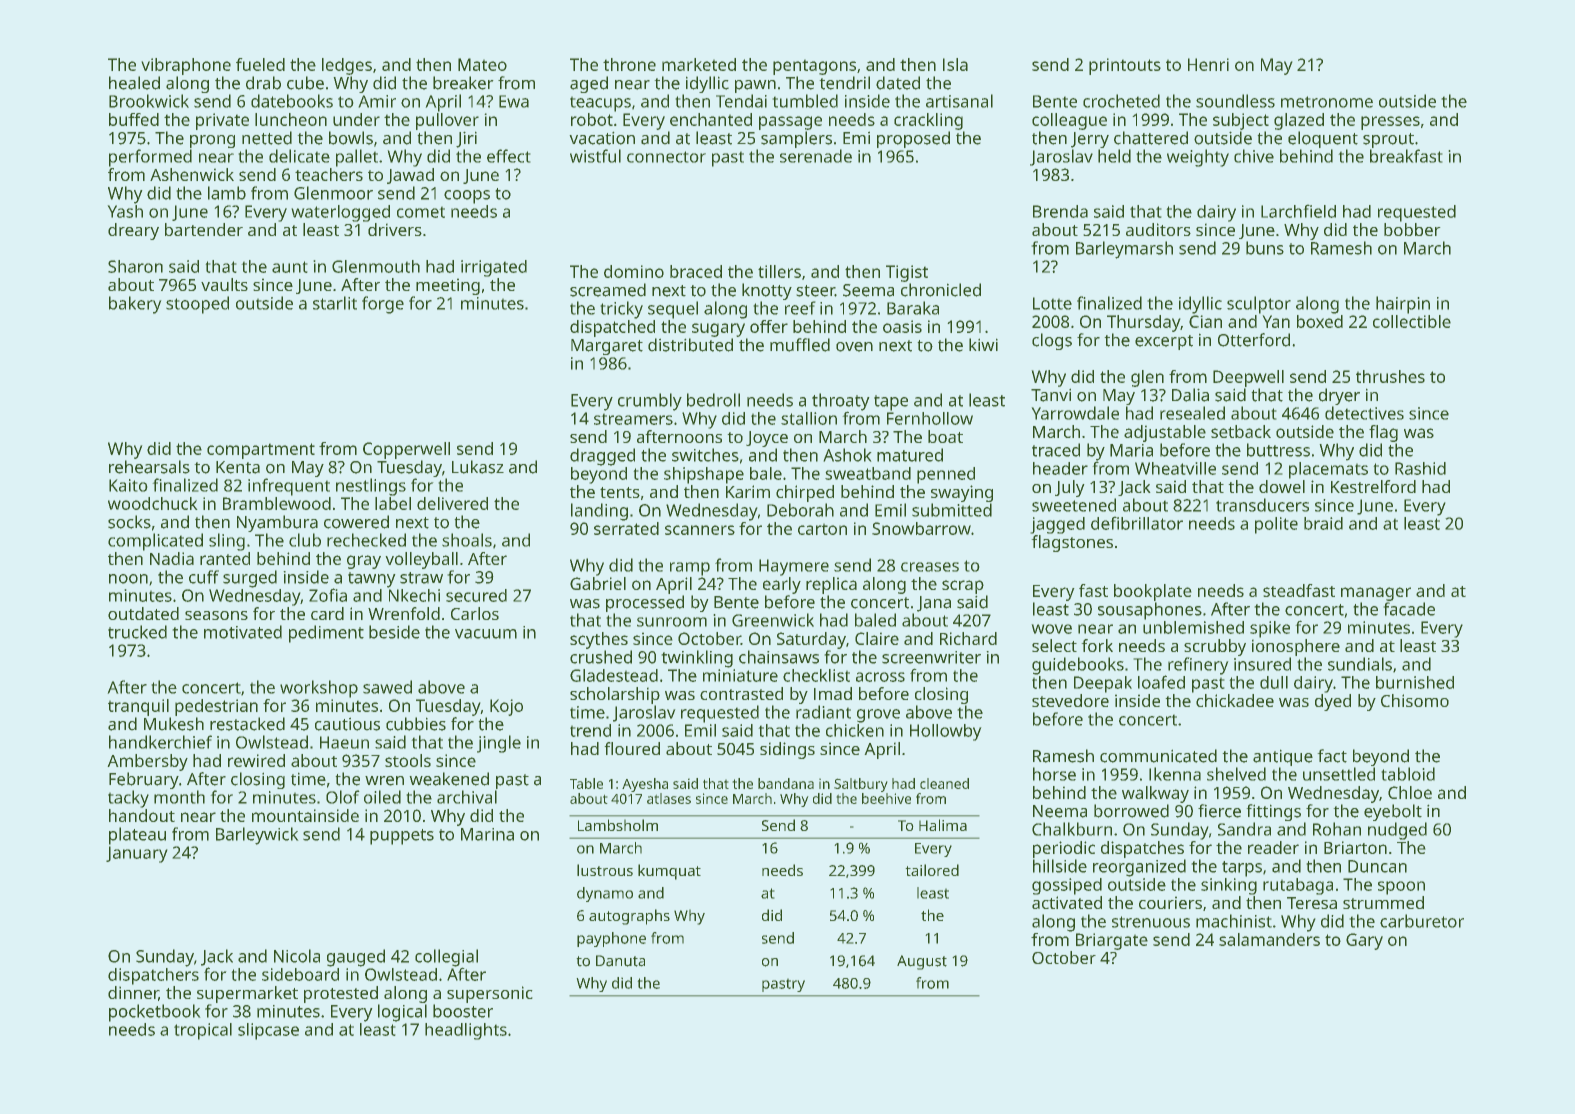  Describe the element at coordinates (1164, 342) in the screenshot. I see `excerpt` at that location.
